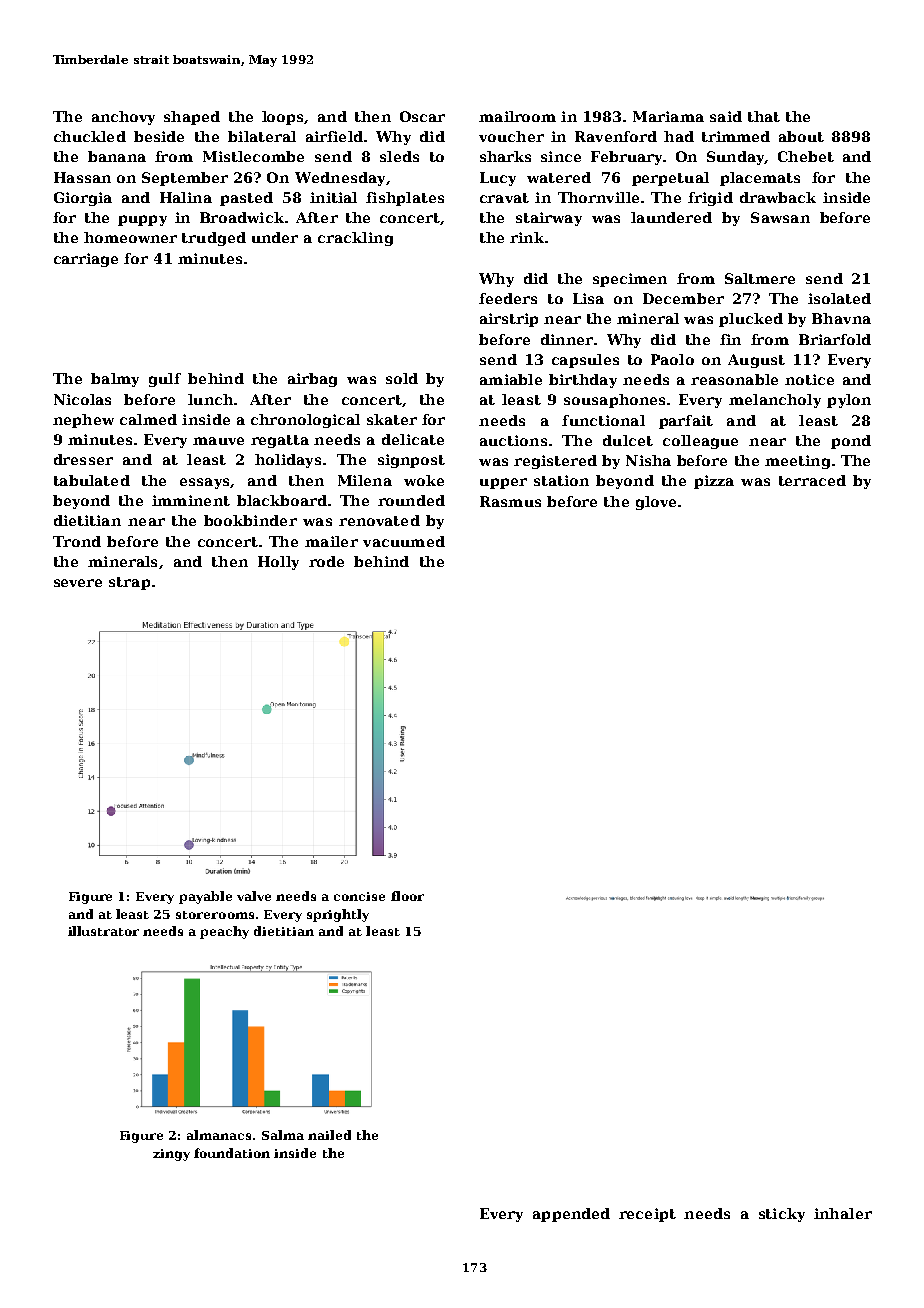 This document has height=1308, width=924. Describe the element at coordinates (103, 931) in the document. I see `illustrator` at that location.
